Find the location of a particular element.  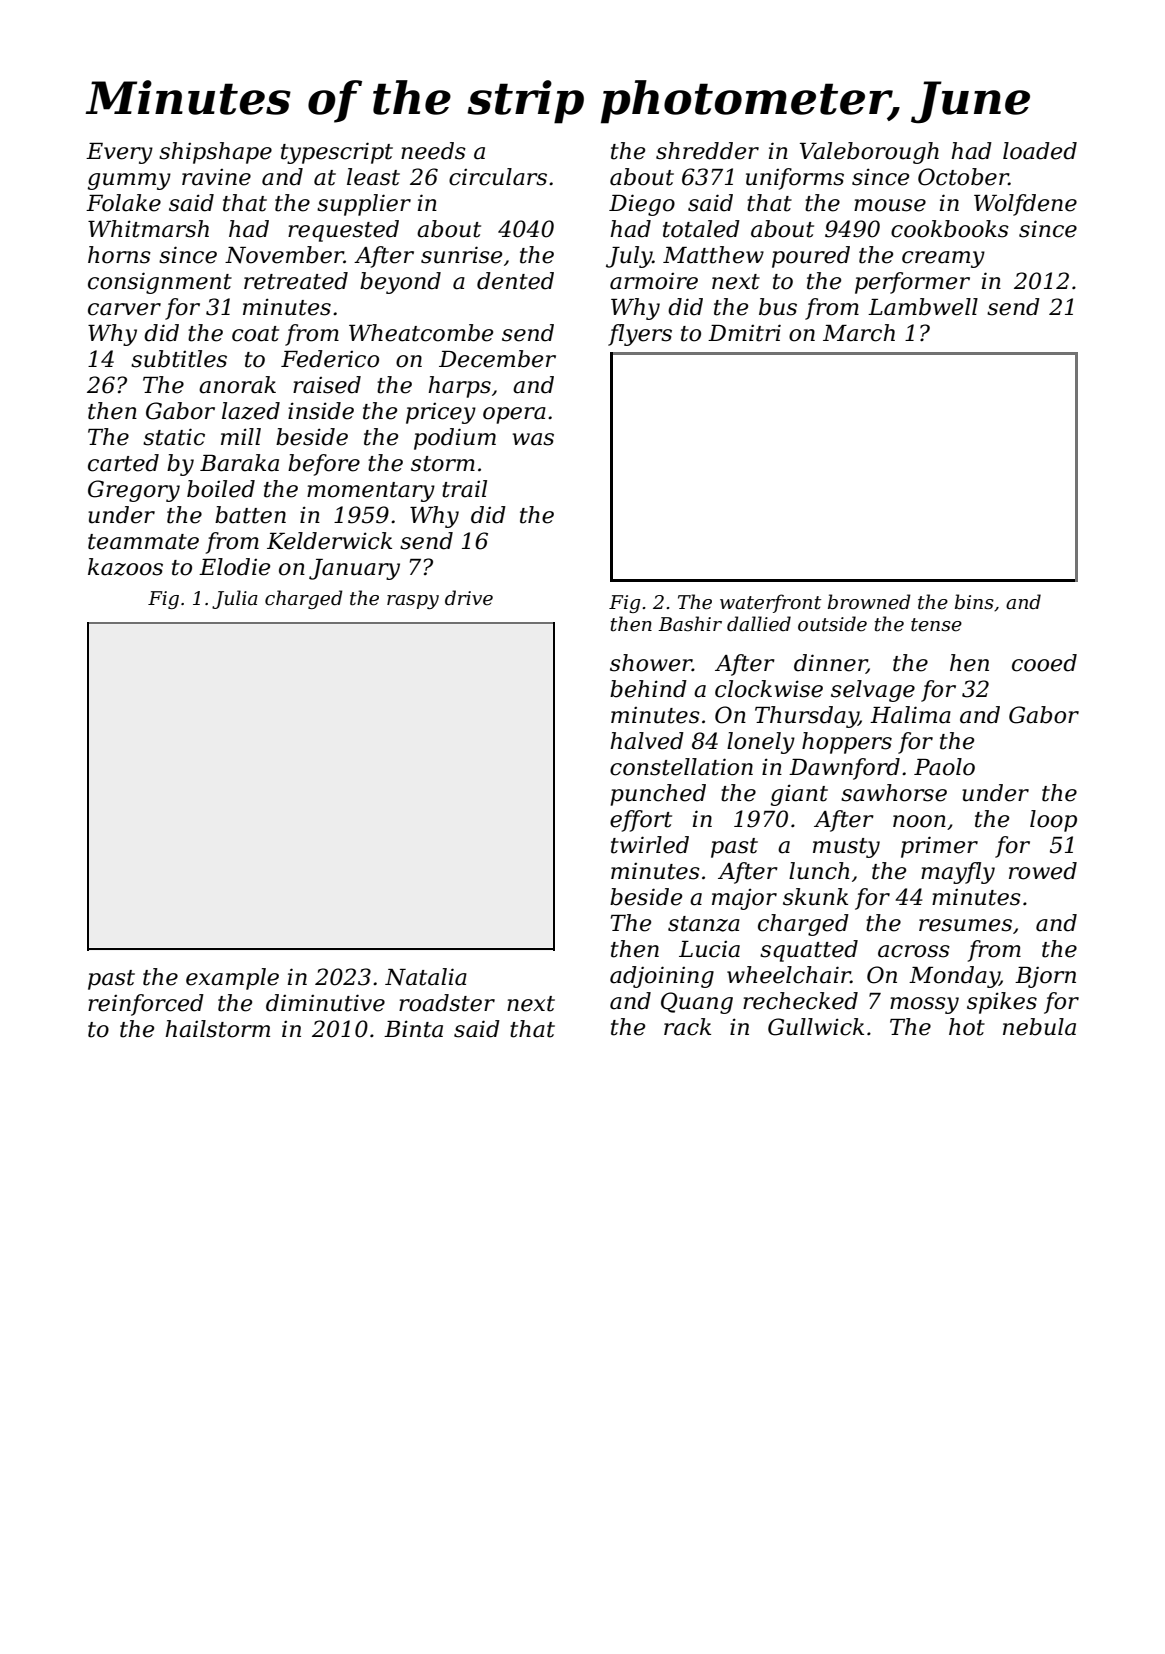

armoire is located at coordinates (654, 281).
